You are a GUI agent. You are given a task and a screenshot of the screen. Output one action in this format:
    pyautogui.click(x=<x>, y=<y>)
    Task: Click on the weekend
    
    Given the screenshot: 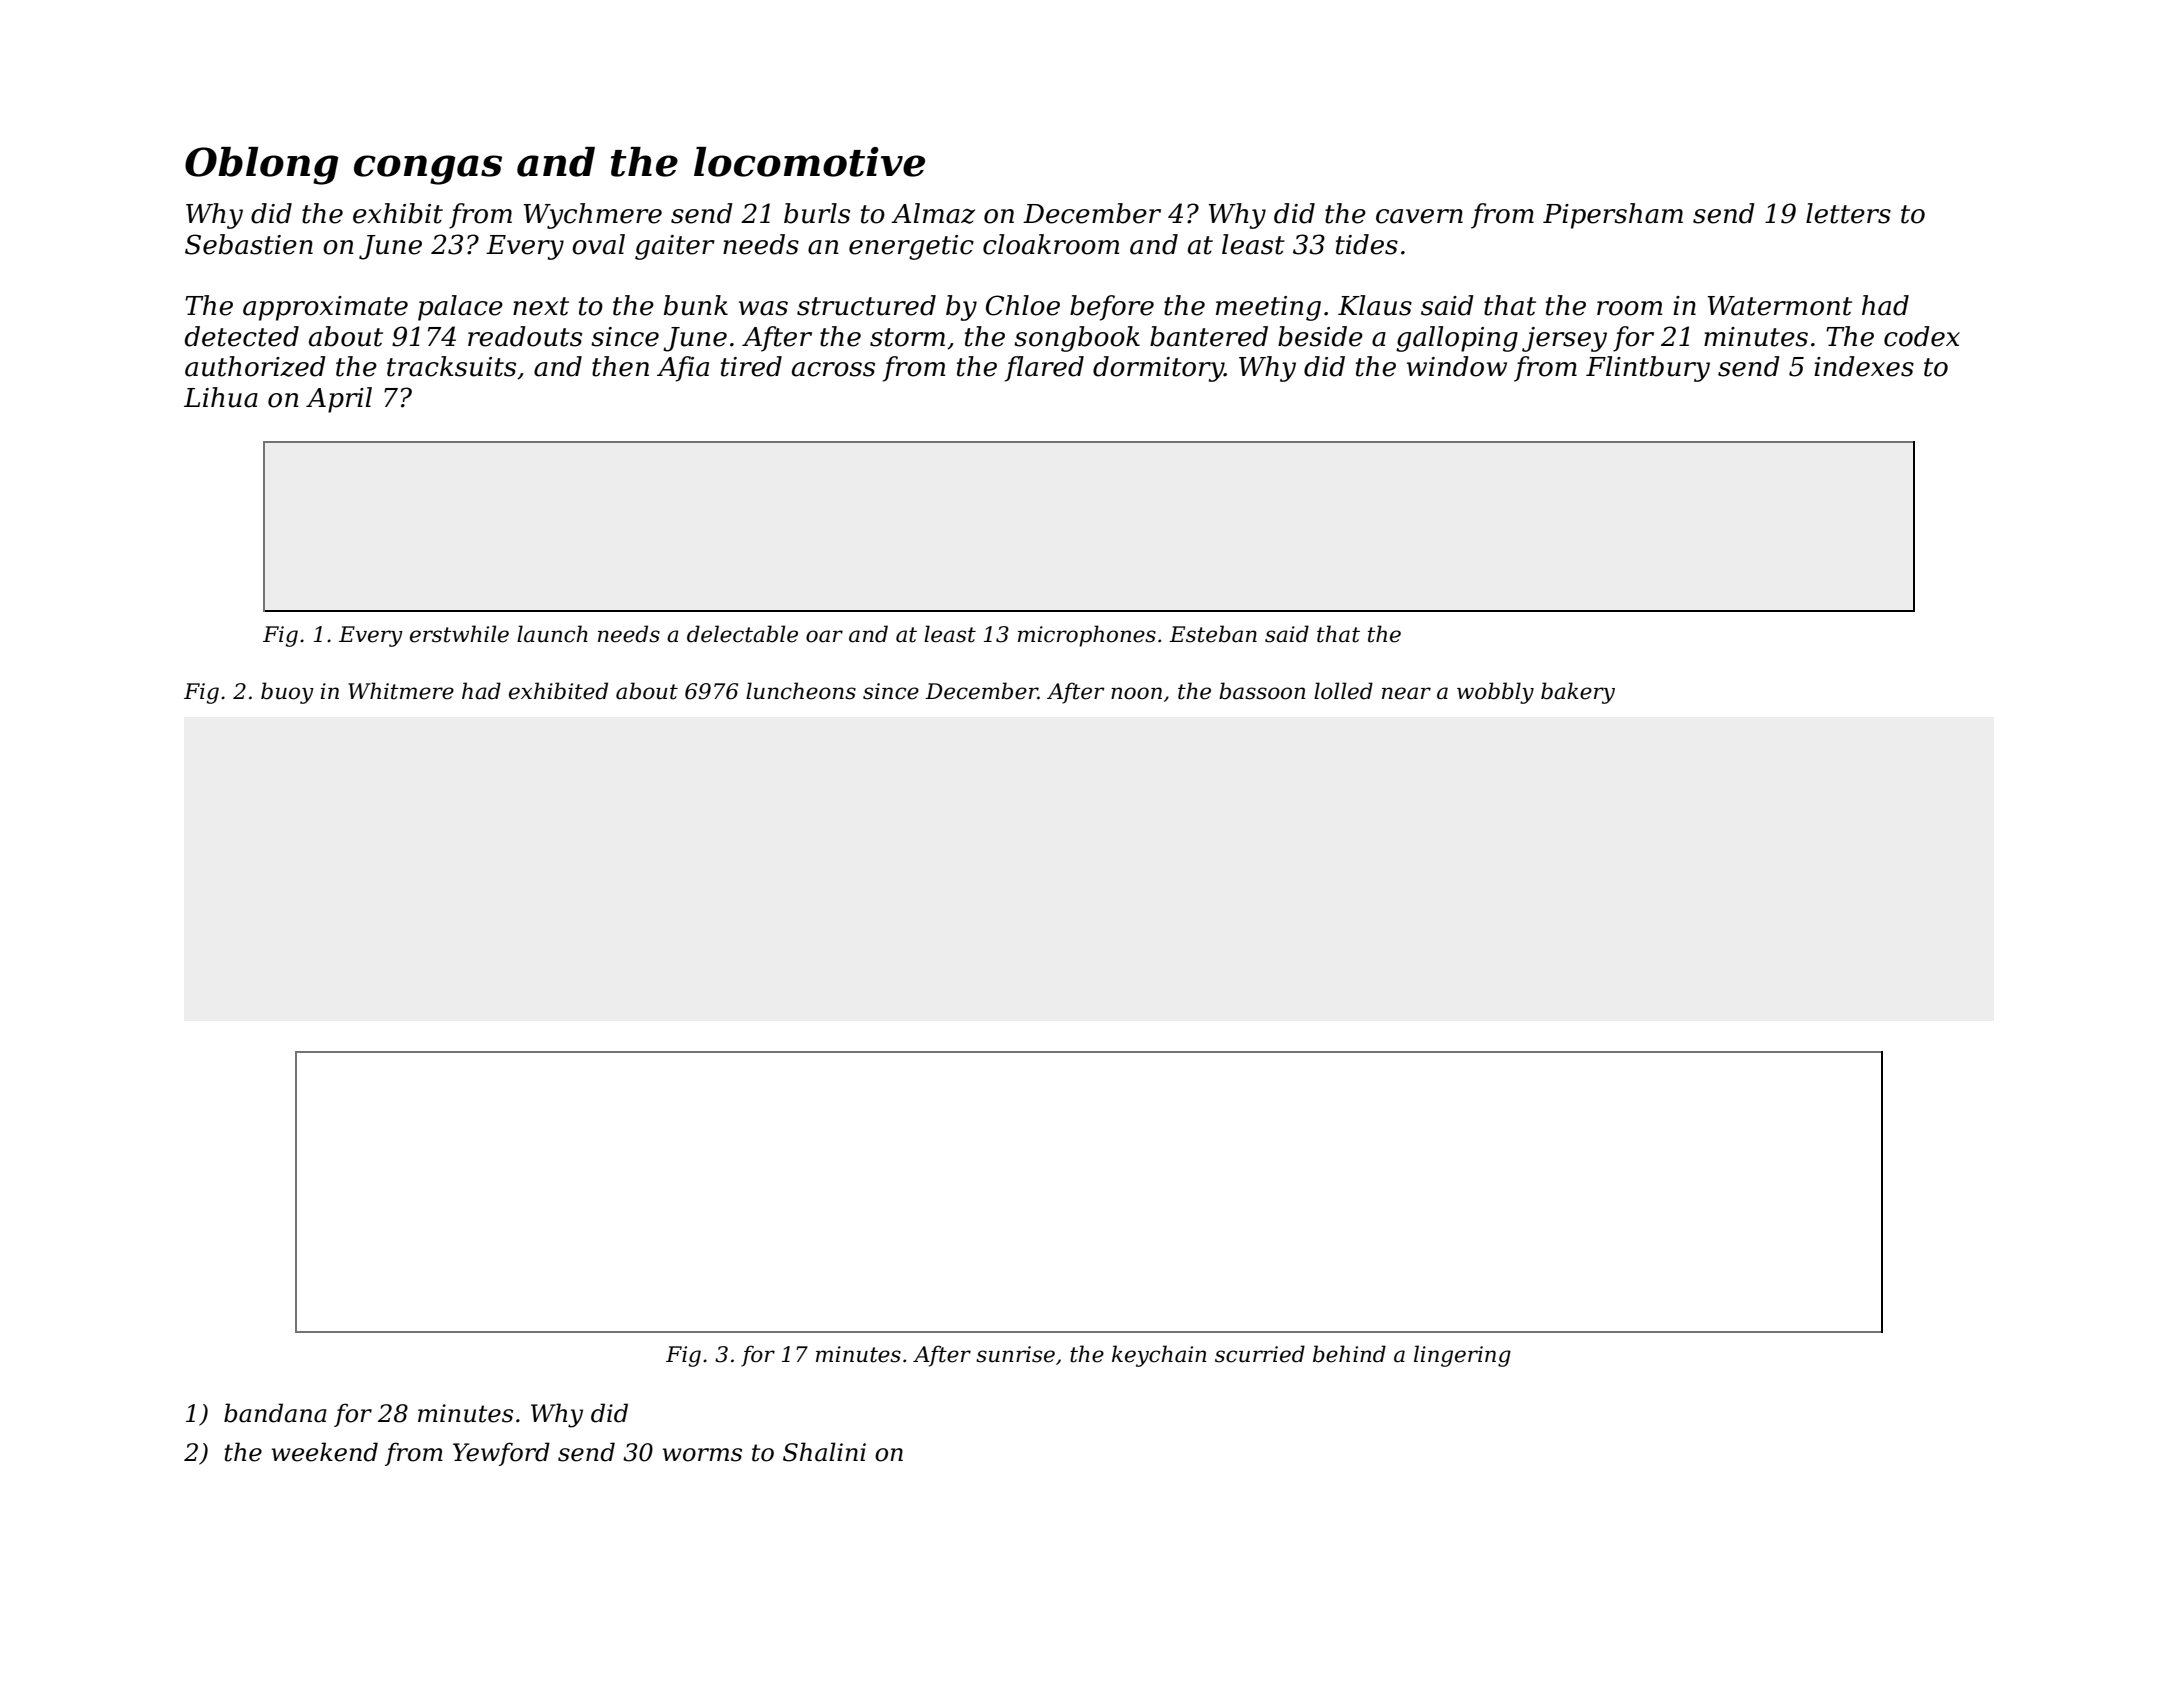 What is the action you would take?
    pyautogui.click(x=324, y=1452)
